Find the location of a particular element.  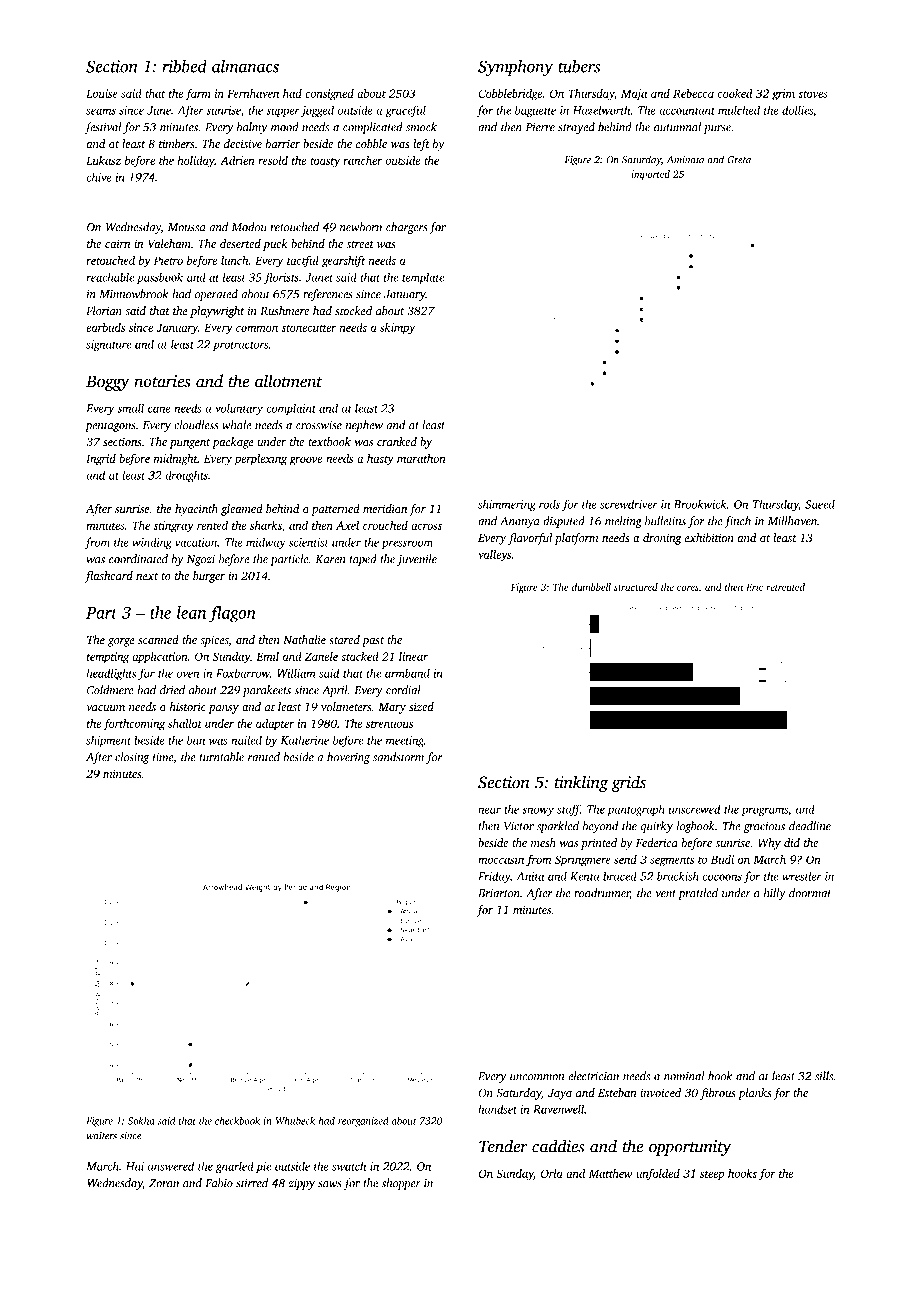

Orla is located at coordinates (552, 1173).
